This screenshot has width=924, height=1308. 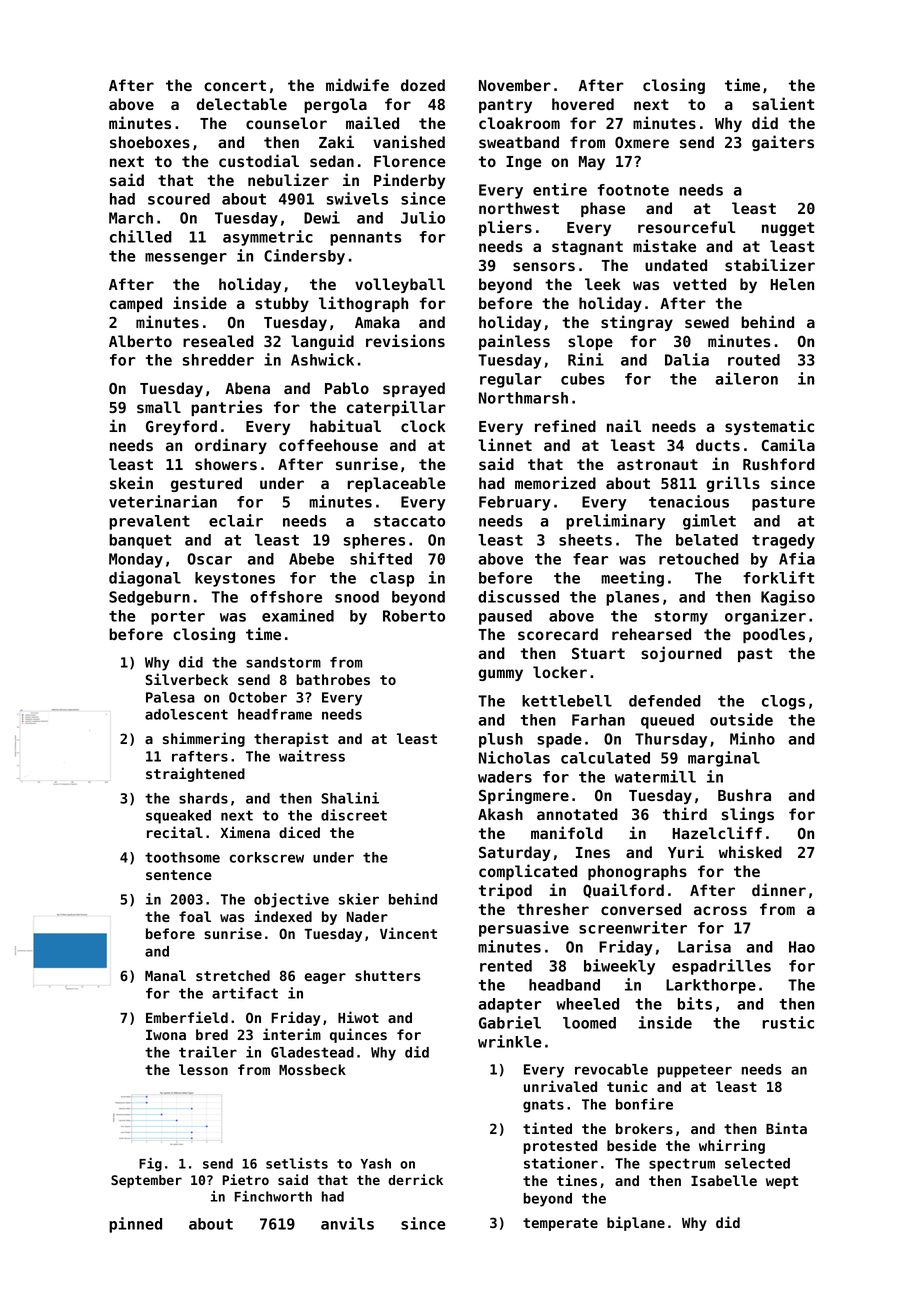 What do you see at coordinates (312, 756) in the screenshot?
I see `waitress` at bounding box center [312, 756].
